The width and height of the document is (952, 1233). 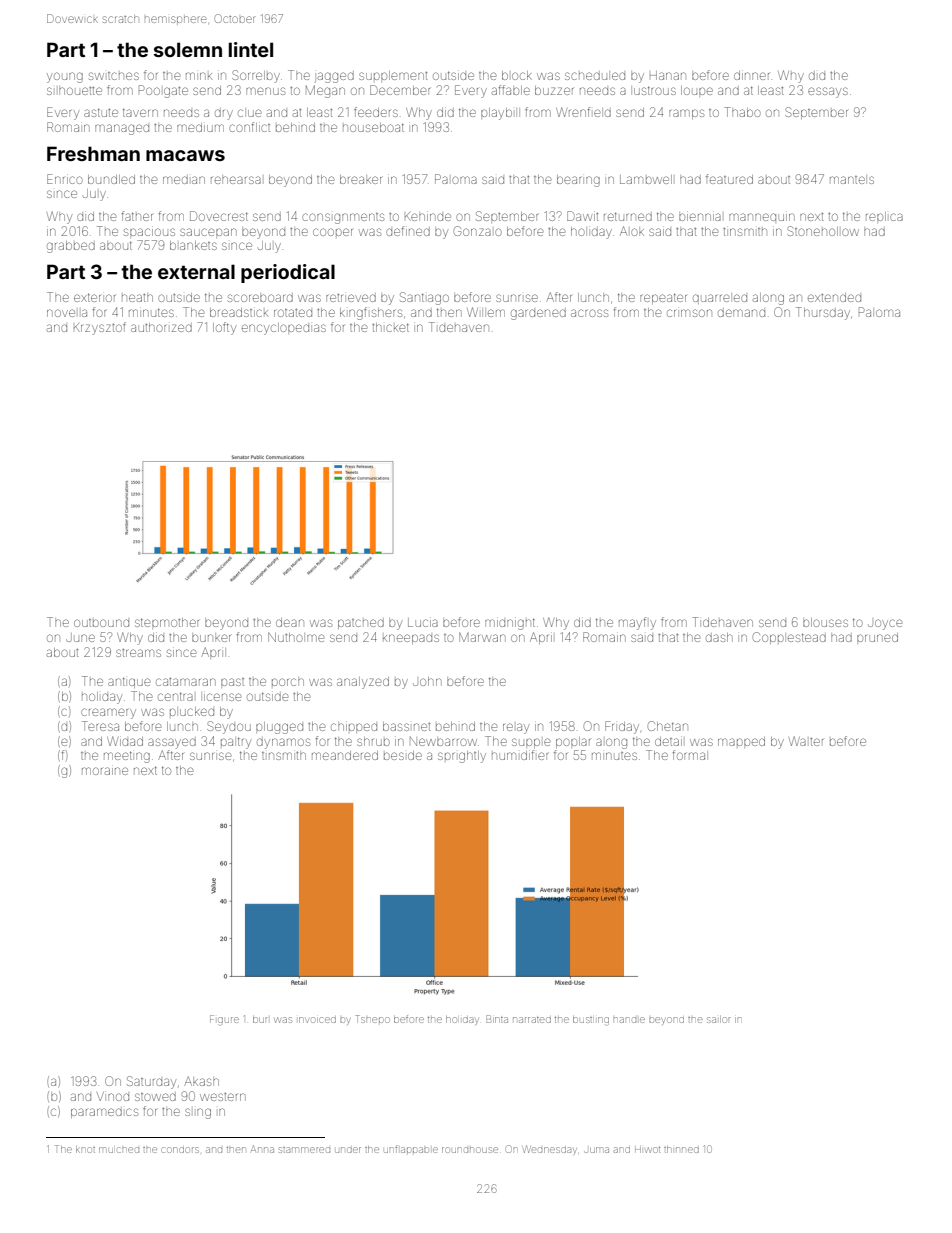 What do you see at coordinates (390, 327) in the document?
I see `thicket` at bounding box center [390, 327].
